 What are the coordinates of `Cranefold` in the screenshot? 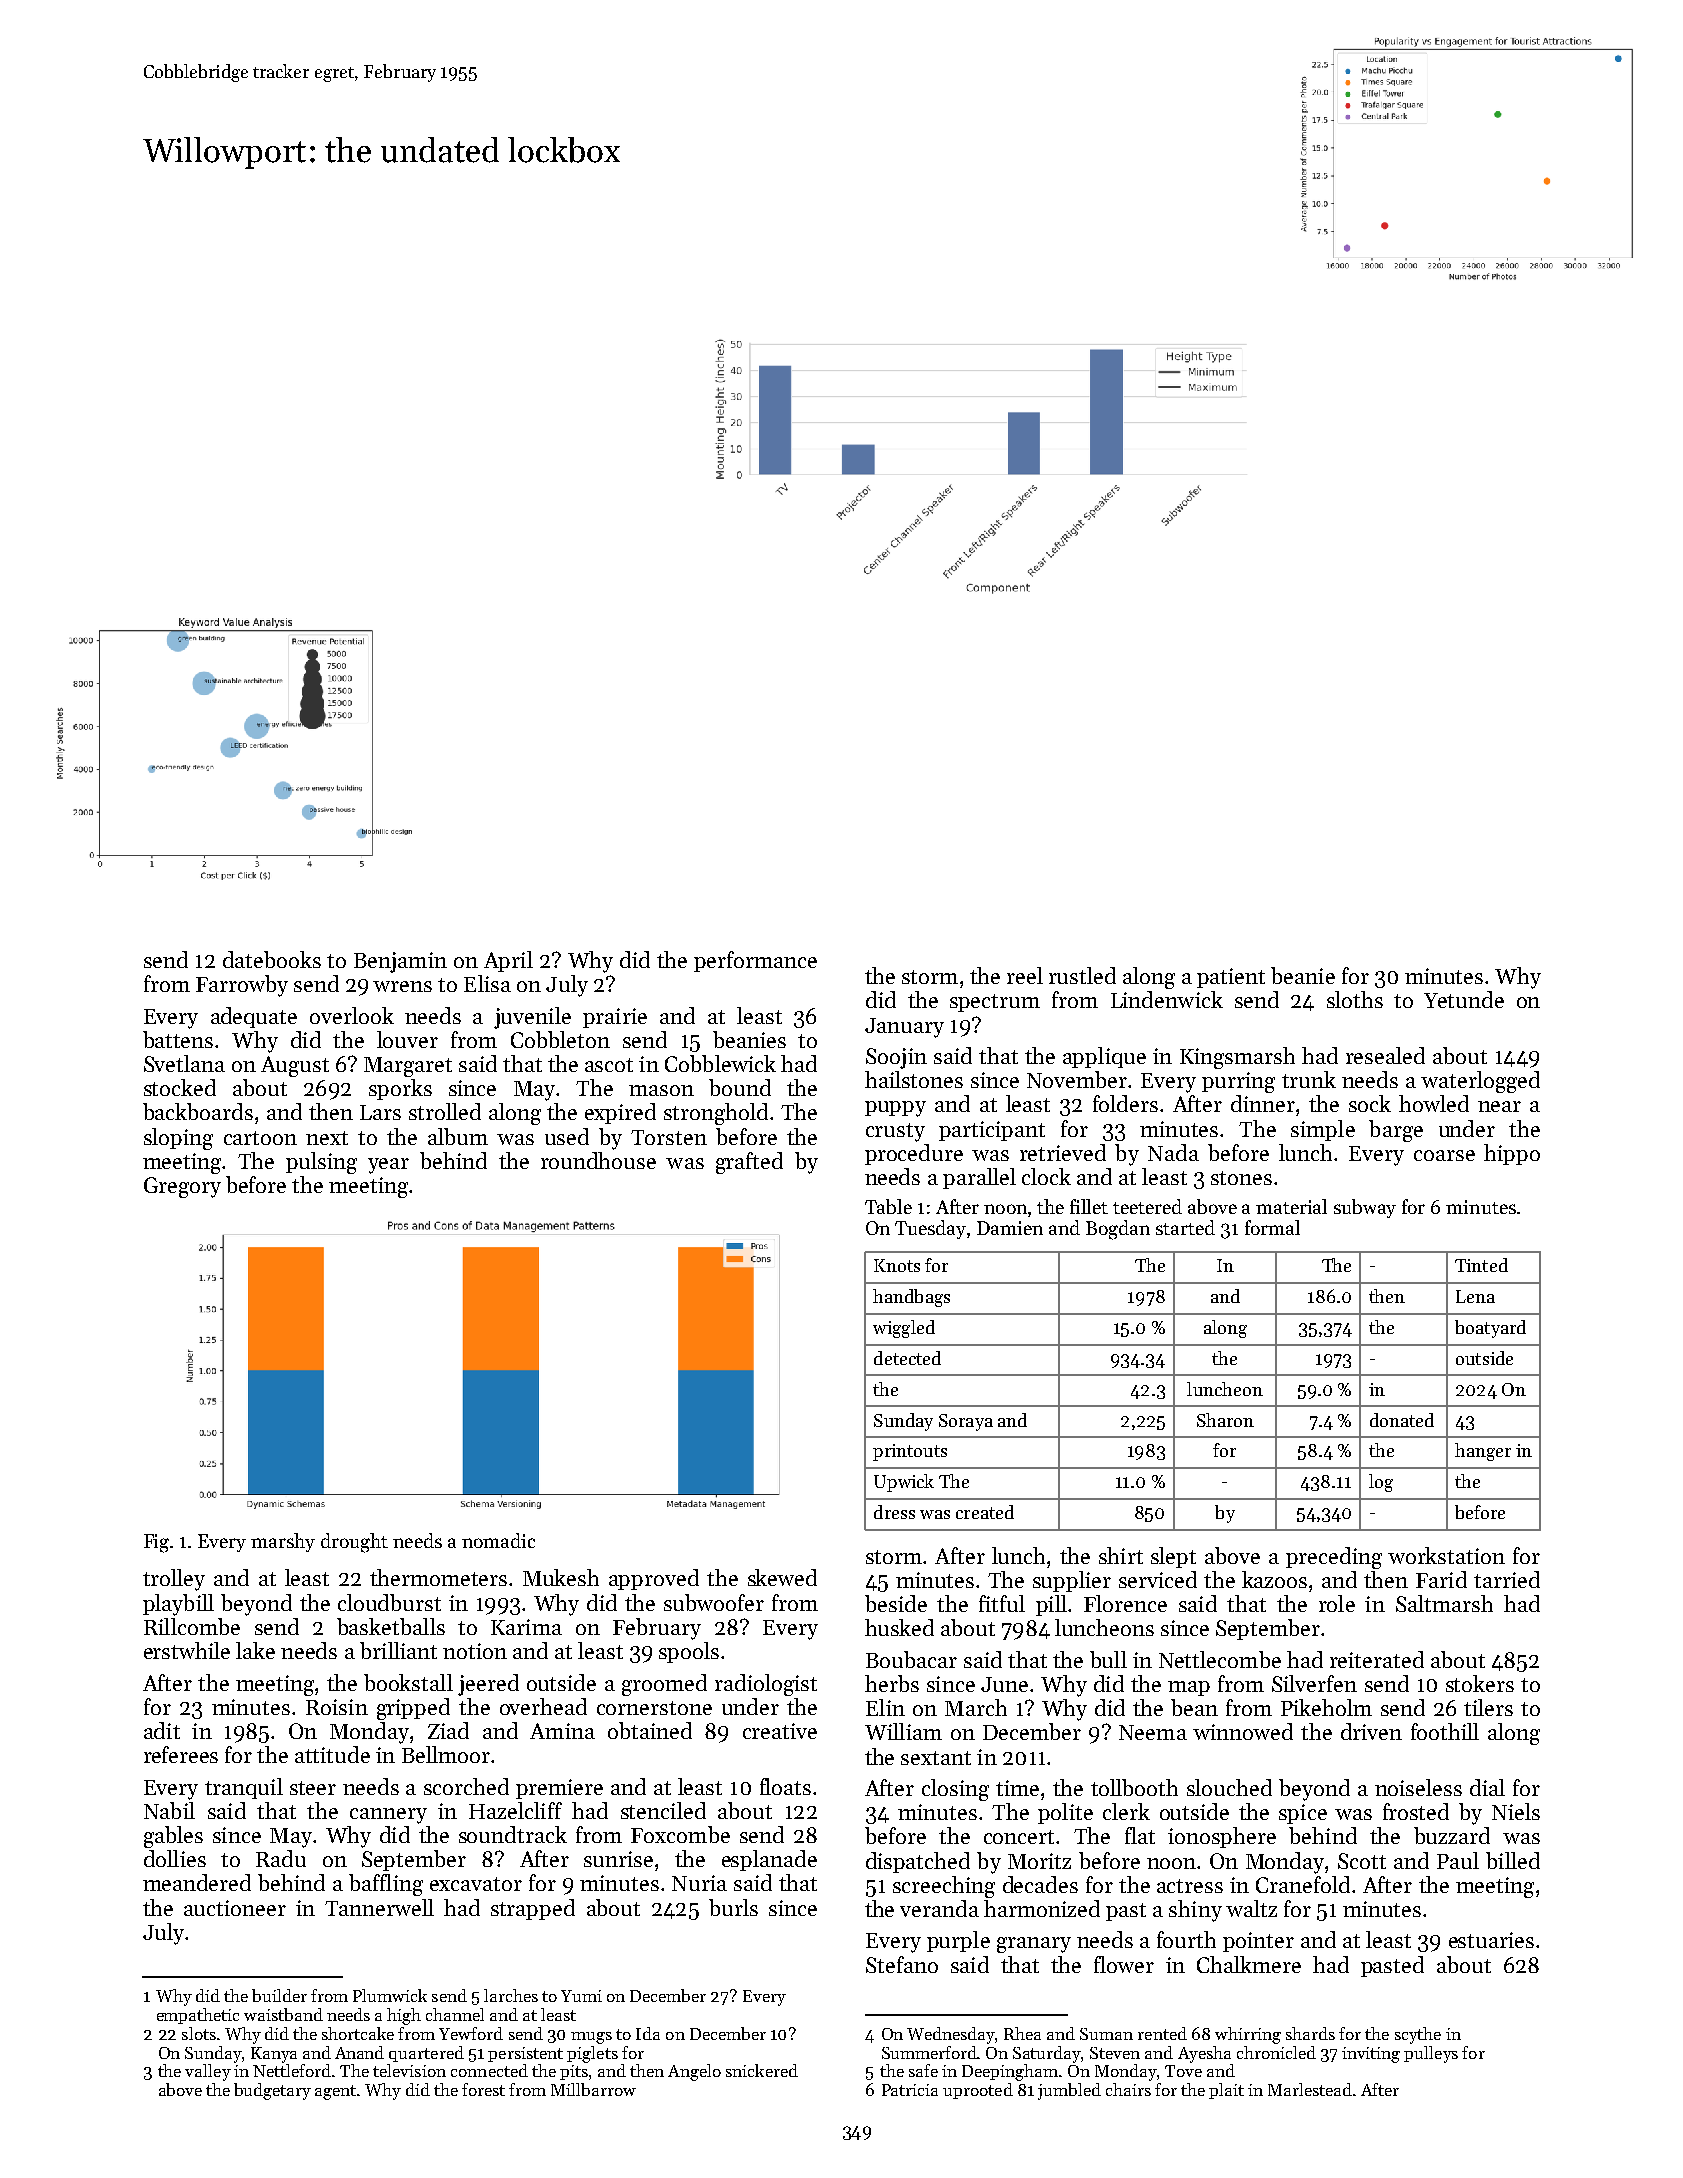 It's located at (1303, 1884).
